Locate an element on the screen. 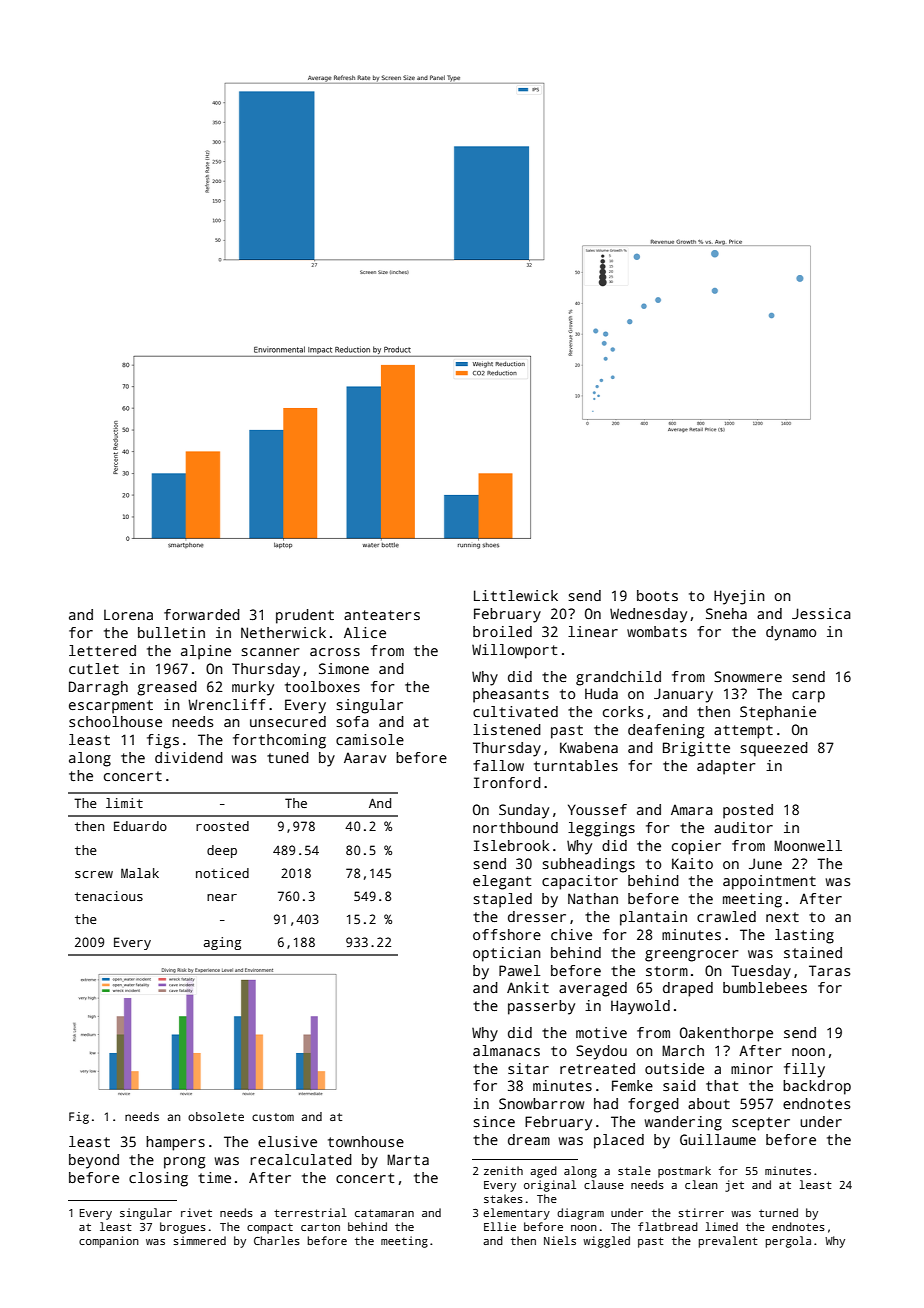  Aarav is located at coordinates (365, 757).
